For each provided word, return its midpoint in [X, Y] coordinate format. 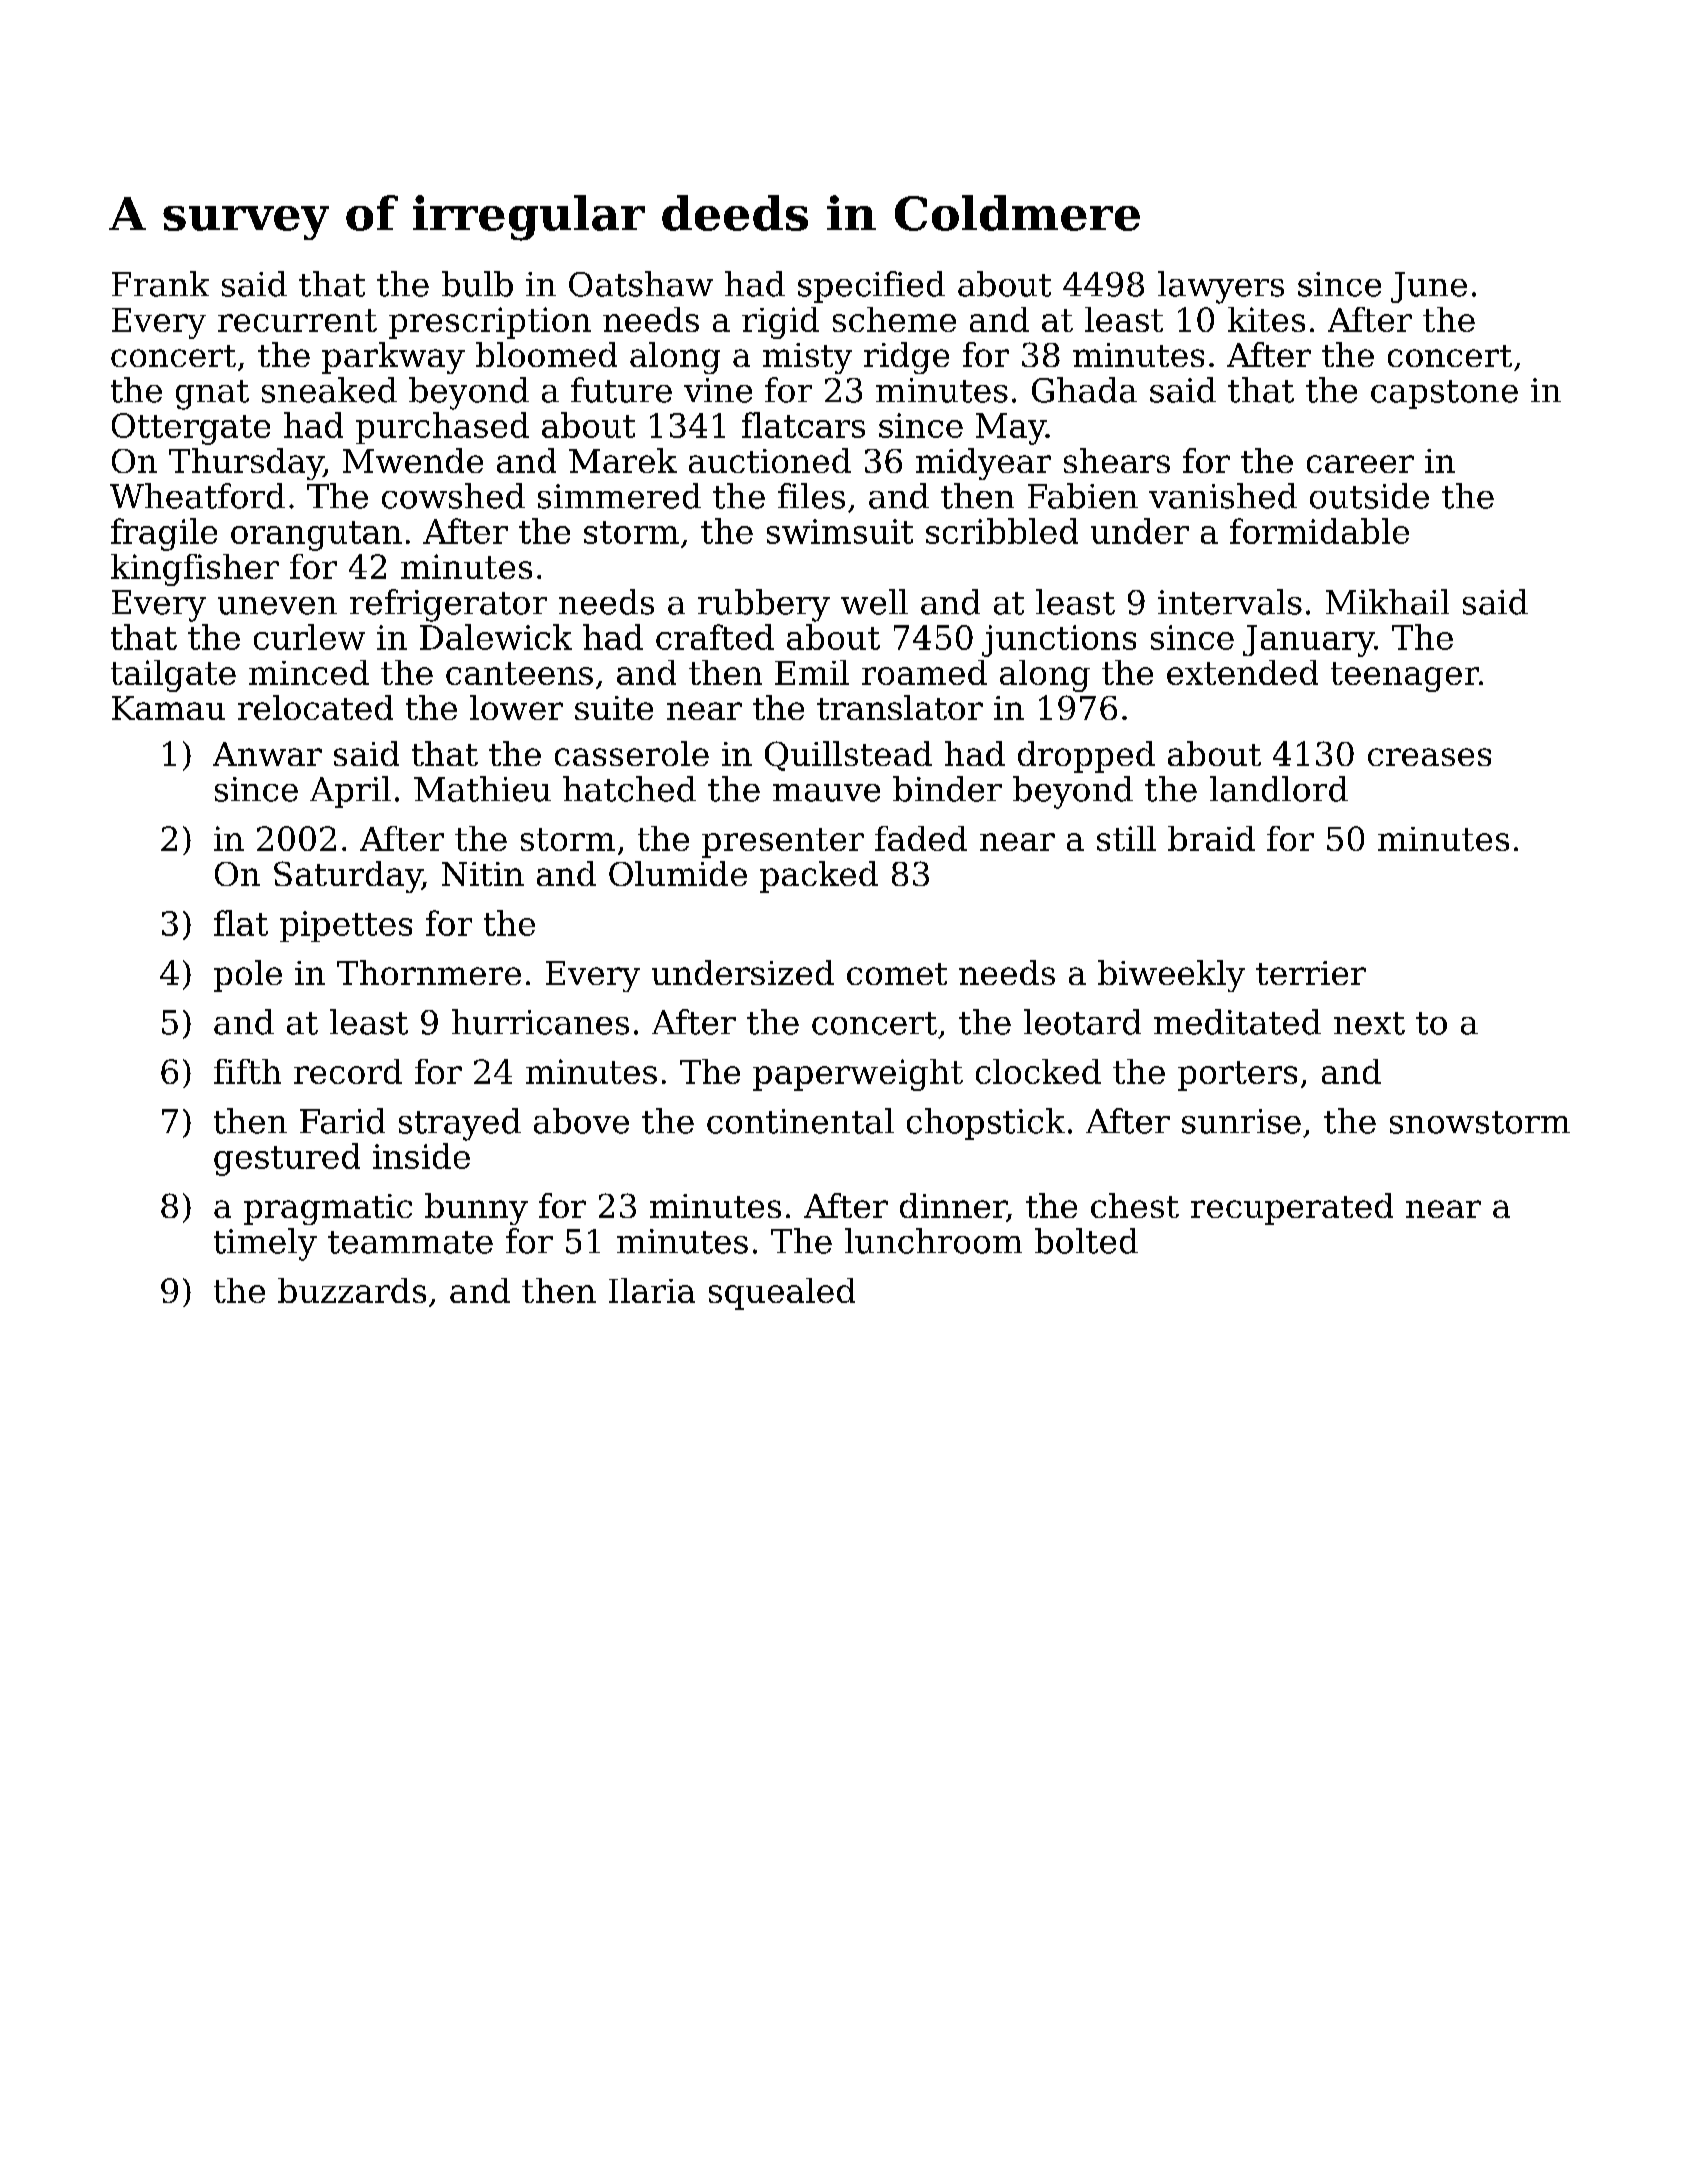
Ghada [1084, 390]
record [348, 1071]
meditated [1237, 1022]
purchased [442, 428]
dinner [953, 1207]
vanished [1223, 496]
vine [718, 390]
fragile [164, 534]
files [811, 496]
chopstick [986, 1124]
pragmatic [328, 1209]
